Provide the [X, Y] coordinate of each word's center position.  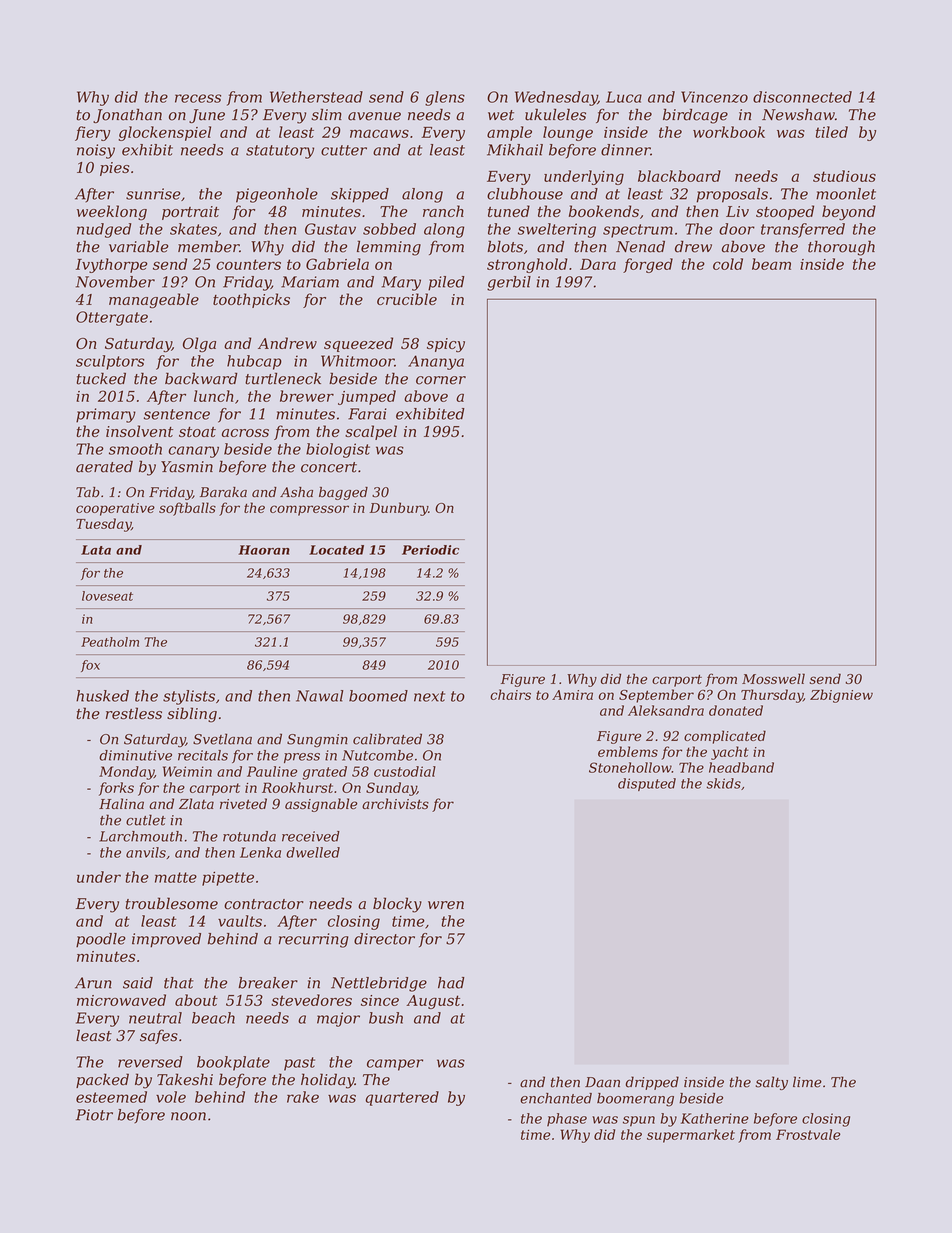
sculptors [110, 362]
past [299, 1064]
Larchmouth [140, 836]
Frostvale [808, 1134]
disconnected [802, 97]
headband [741, 767]
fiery [92, 133]
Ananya [436, 362]
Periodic [430, 550]
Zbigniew [841, 696]
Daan [602, 1082]
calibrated [387, 739]
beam [771, 264]
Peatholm [110, 642]
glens [445, 98]
